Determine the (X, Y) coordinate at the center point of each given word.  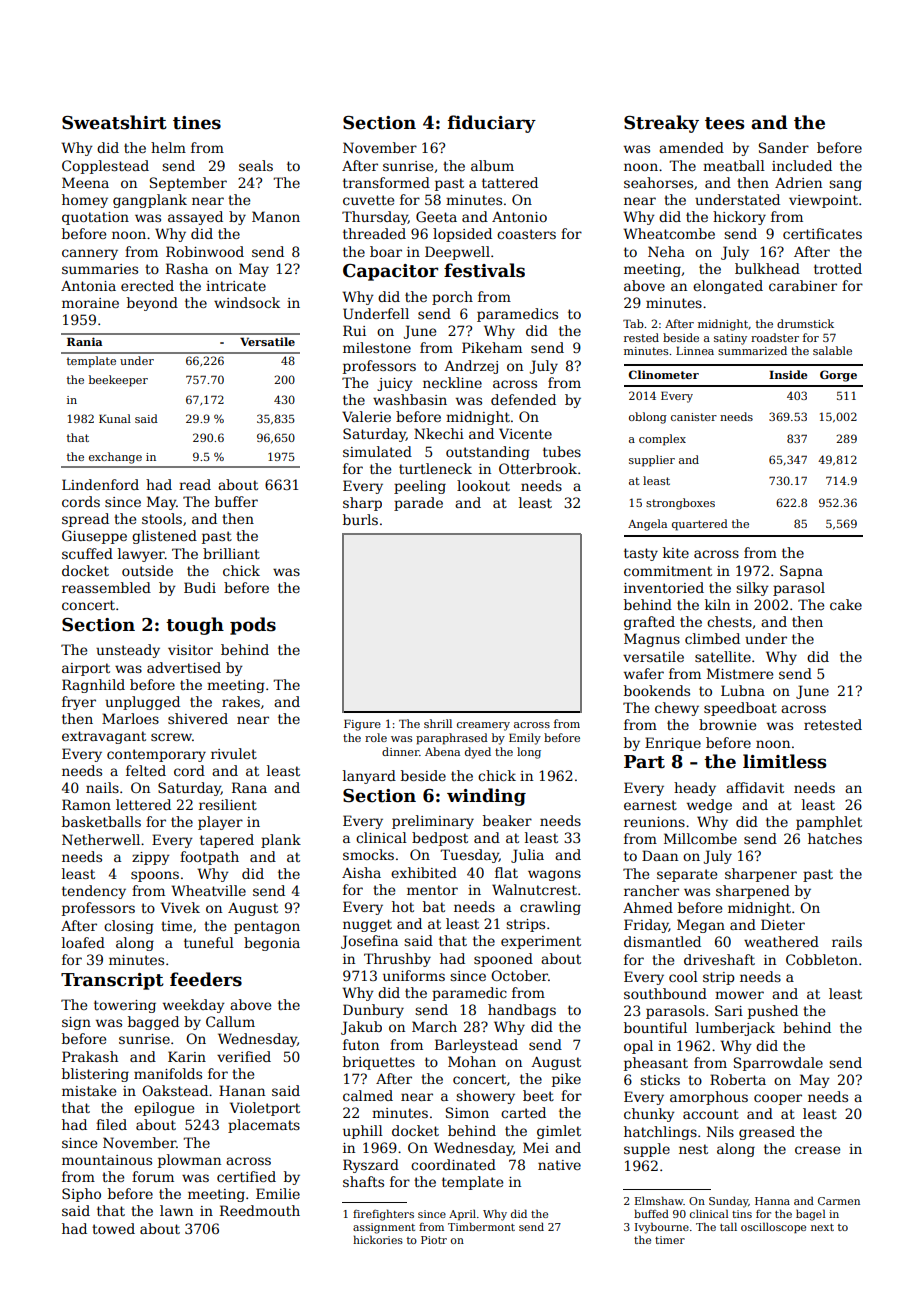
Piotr (434, 1240)
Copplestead (105, 167)
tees (724, 123)
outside (147, 570)
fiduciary (492, 124)
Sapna (801, 572)
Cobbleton (822, 959)
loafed (83, 942)
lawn (176, 1210)
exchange (115, 458)
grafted (649, 623)
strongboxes (680, 504)
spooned (503, 960)
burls (360, 519)
